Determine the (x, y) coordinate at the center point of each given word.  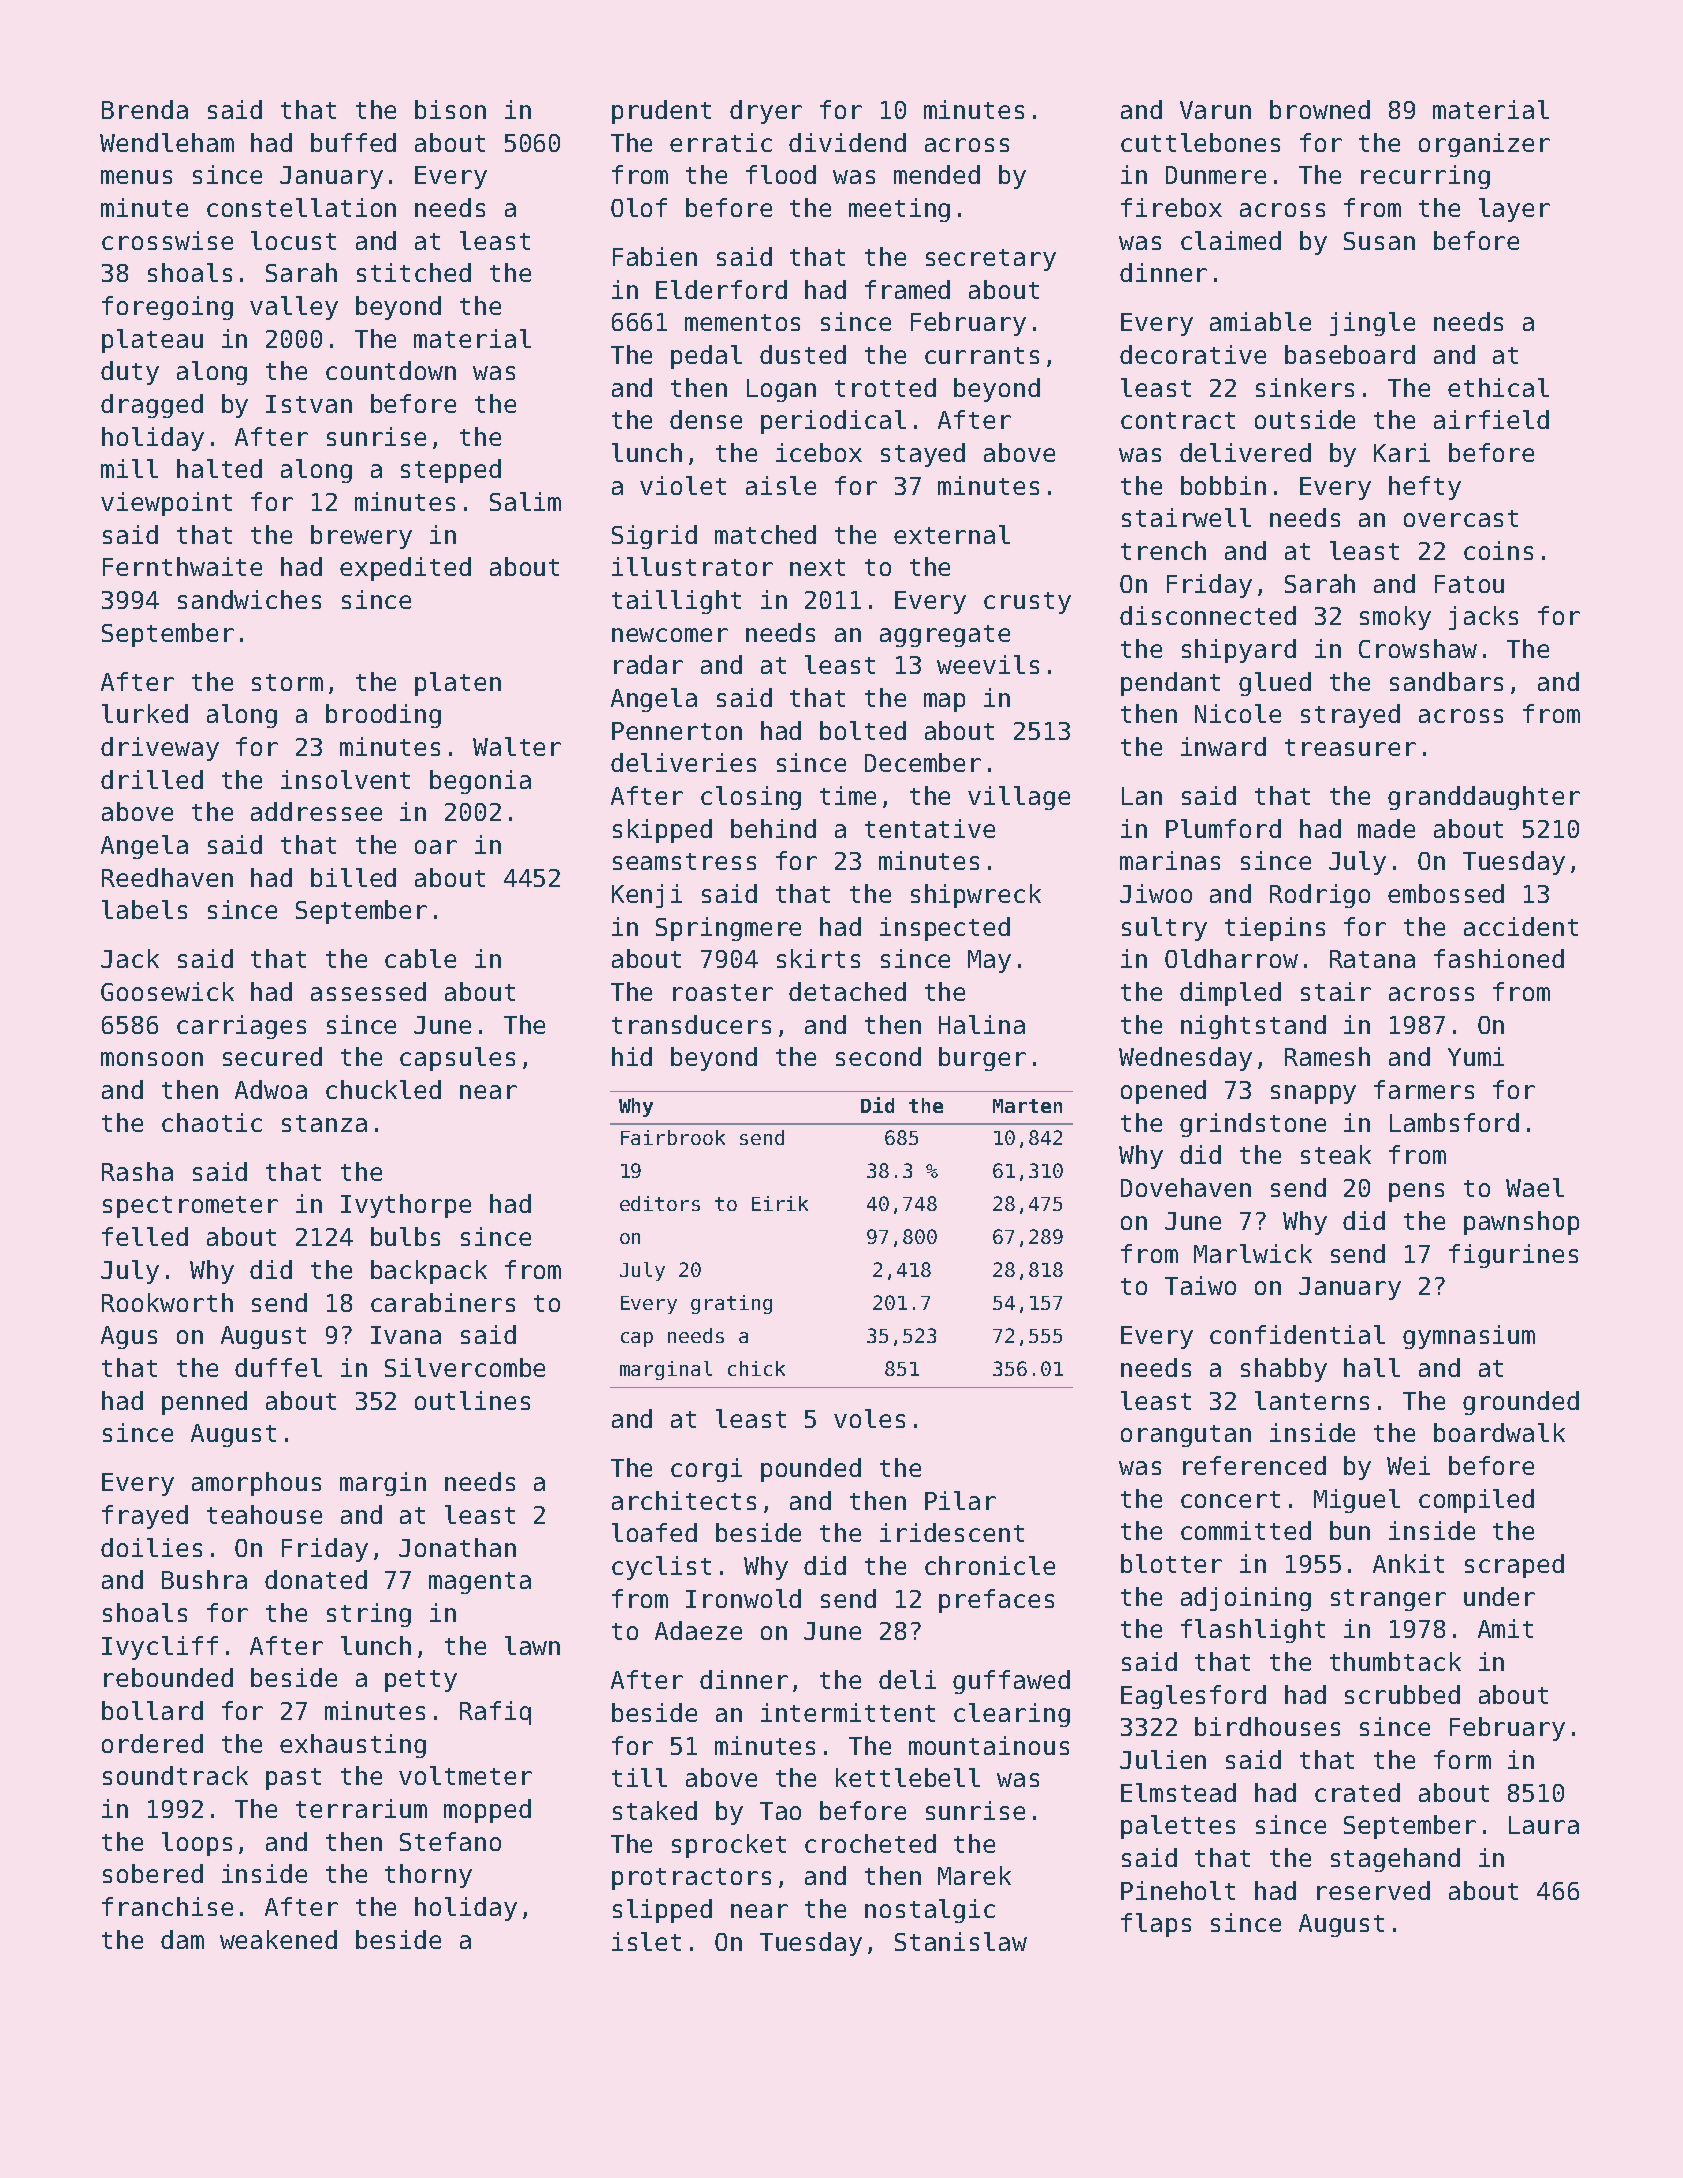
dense (706, 419)
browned (1320, 109)
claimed (1231, 240)
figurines (1513, 1256)
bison (450, 109)
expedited (405, 569)
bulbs (405, 1236)
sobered (153, 1873)
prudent (661, 112)
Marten (1027, 1106)
